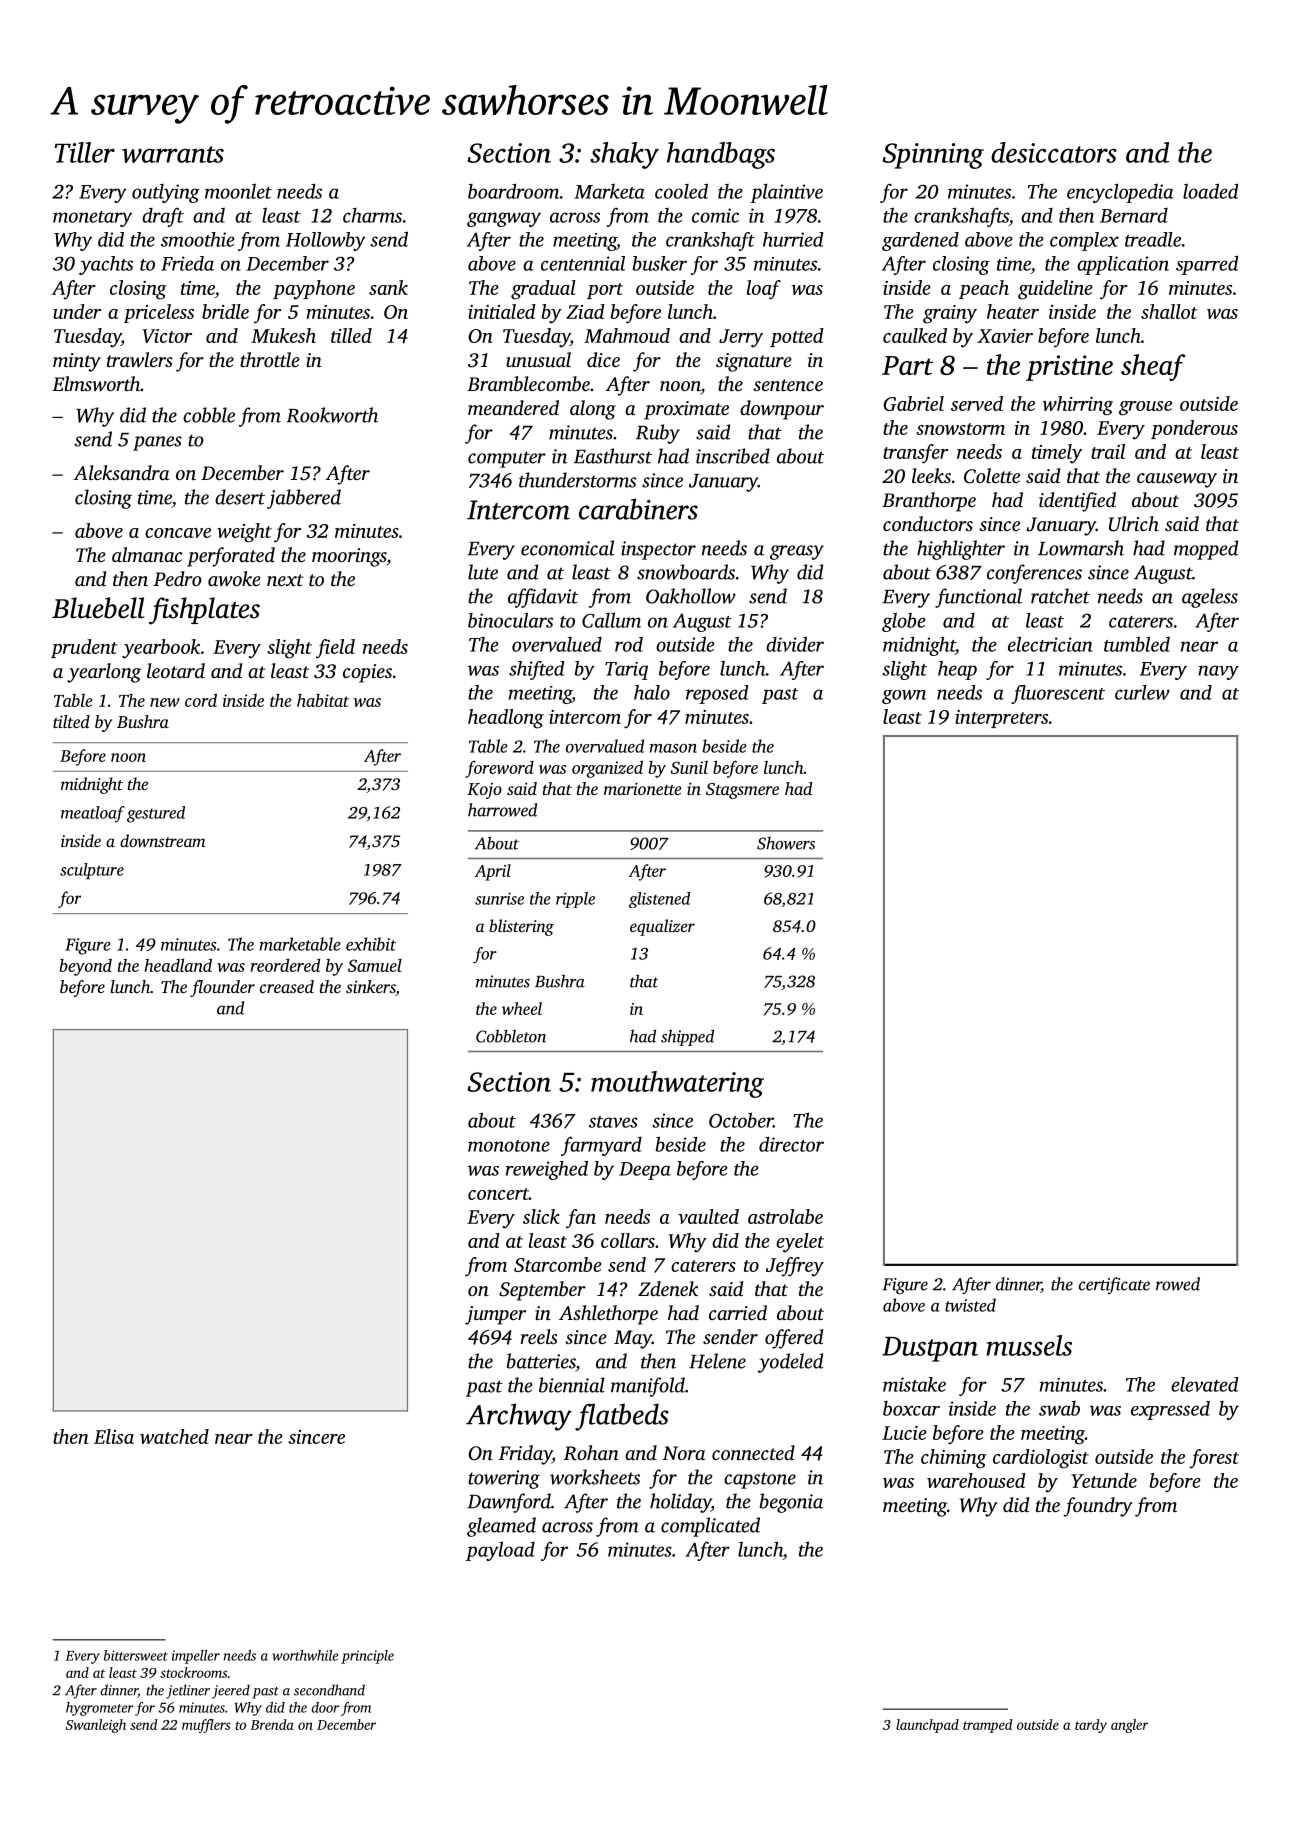 The image size is (1291, 1826). What do you see at coordinates (624, 155) in the screenshot?
I see `shaky` at bounding box center [624, 155].
